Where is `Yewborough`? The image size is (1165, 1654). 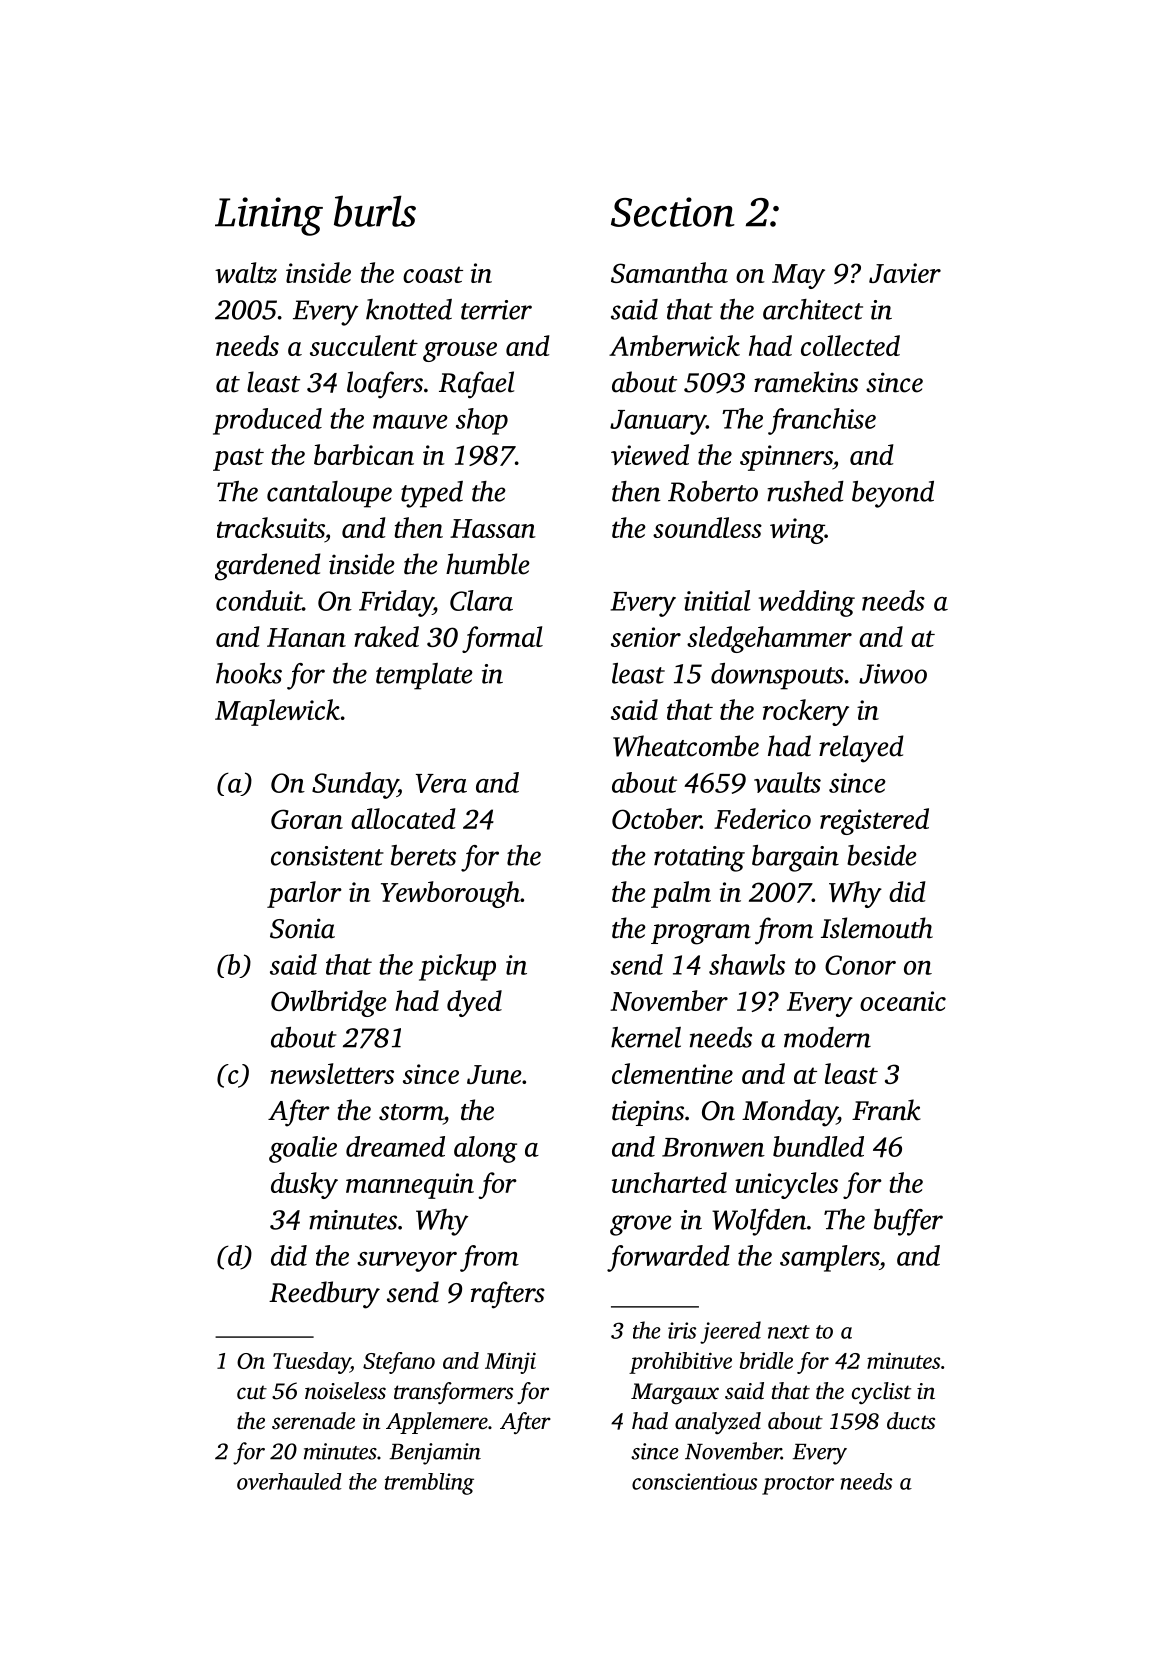 Yewborough is located at coordinates (450, 894).
